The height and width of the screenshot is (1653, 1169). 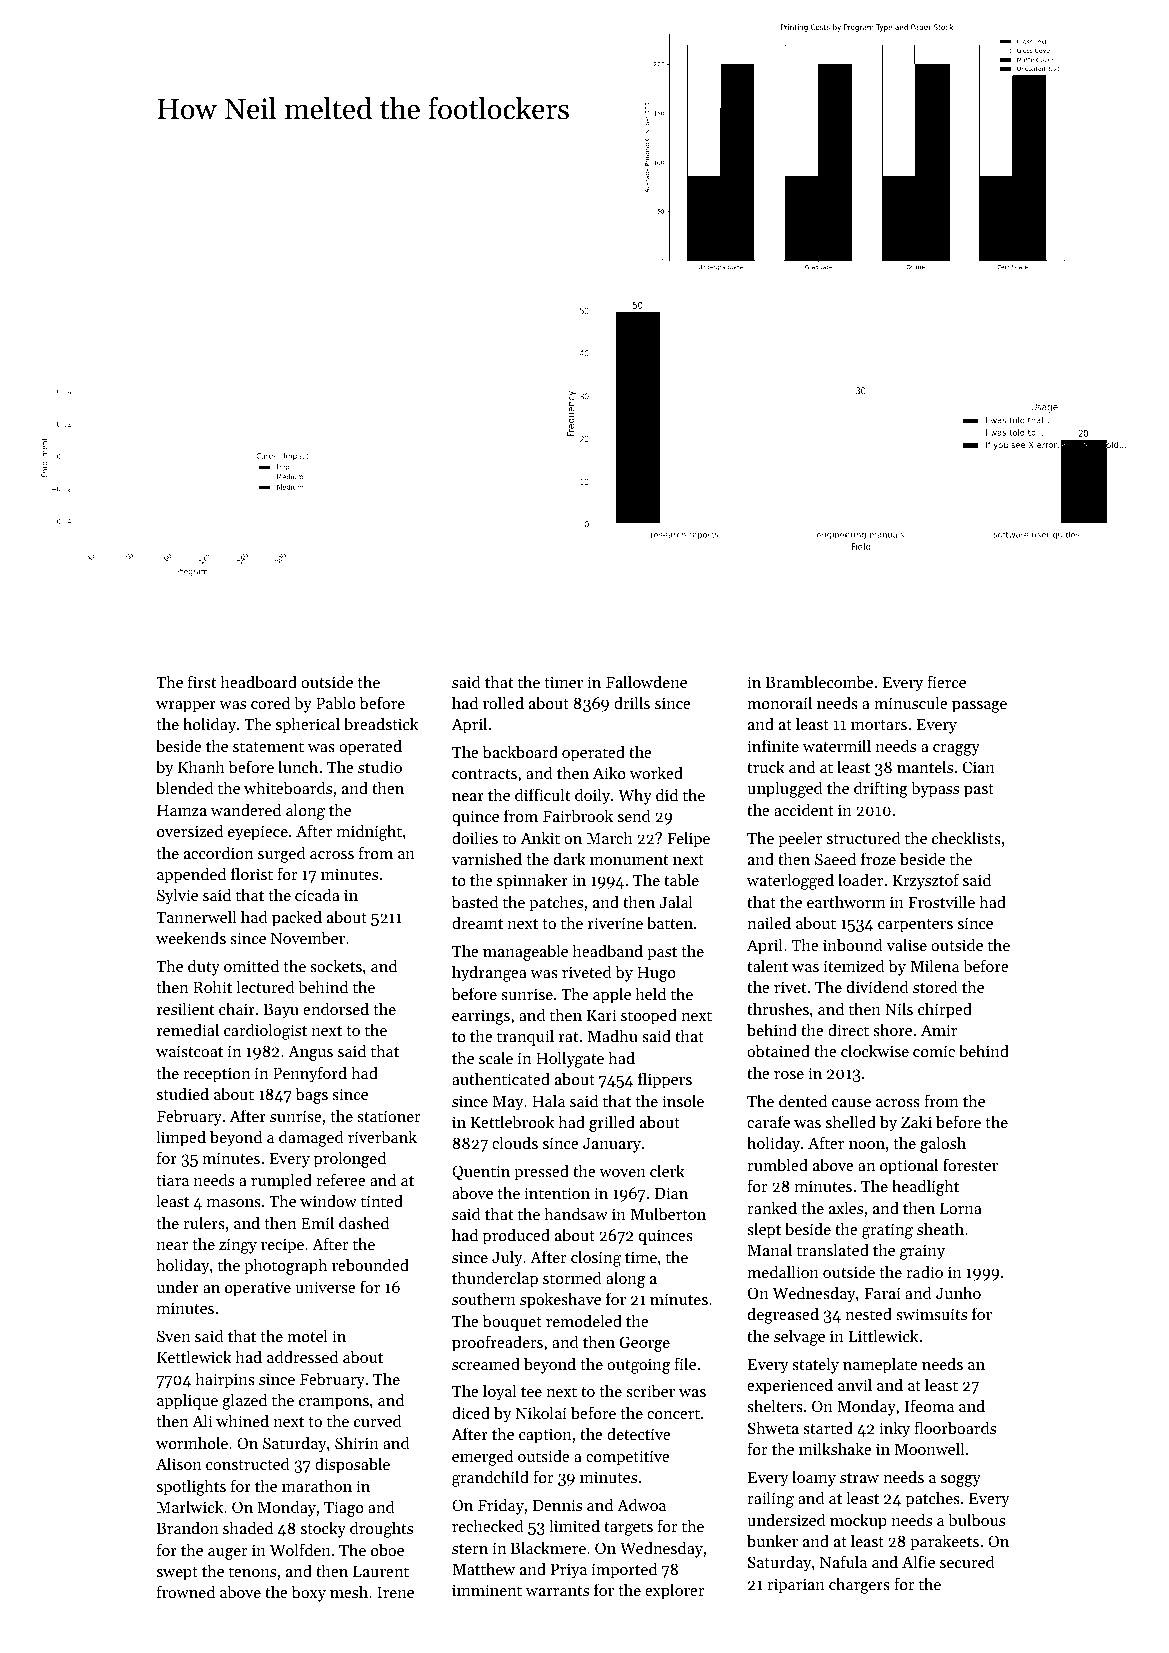 What do you see at coordinates (487, 1590) in the screenshot?
I see `imminent` at bounding box center [487, 1590].
